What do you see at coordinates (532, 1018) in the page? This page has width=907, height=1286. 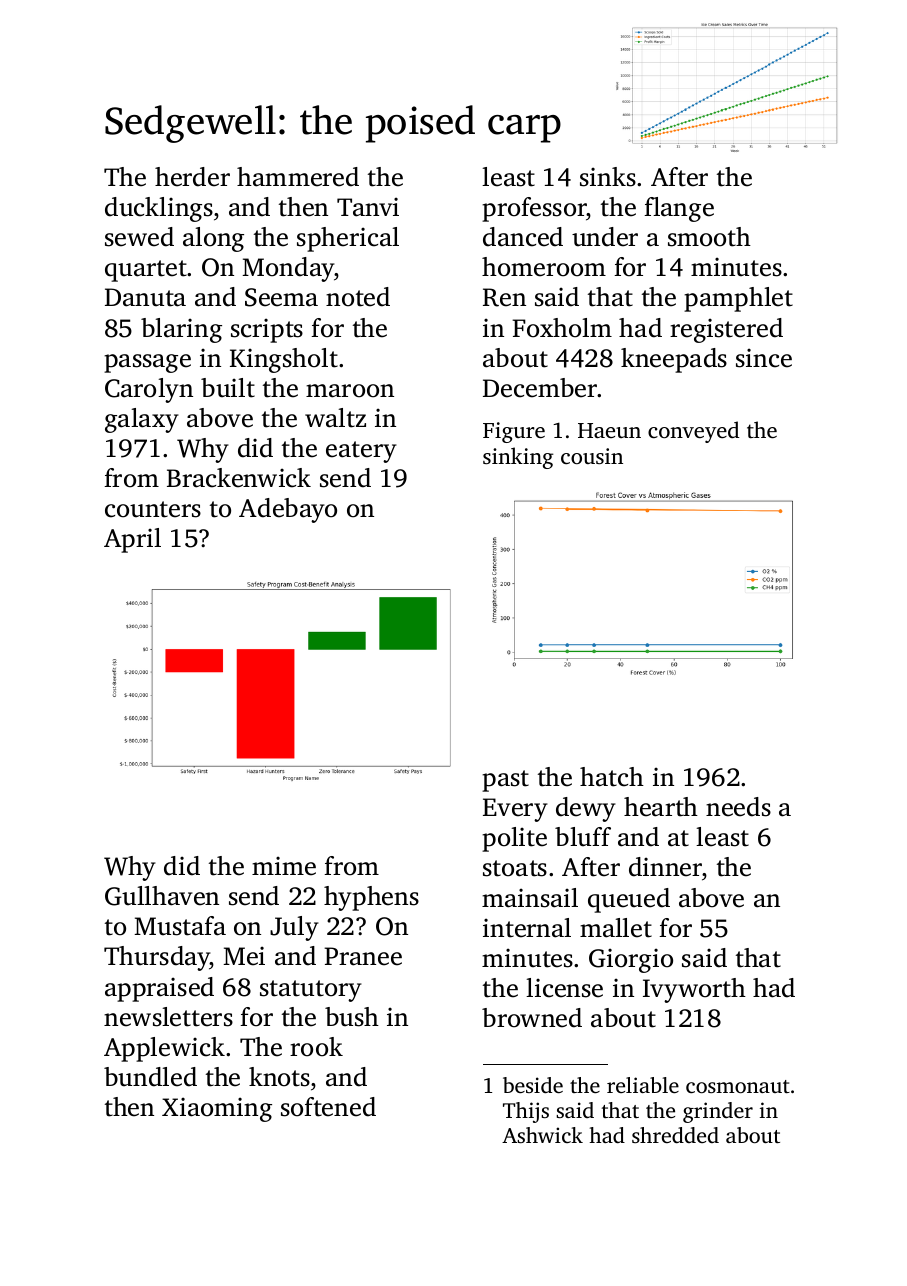 I see `browned` at bounding box center [532, 1018].
